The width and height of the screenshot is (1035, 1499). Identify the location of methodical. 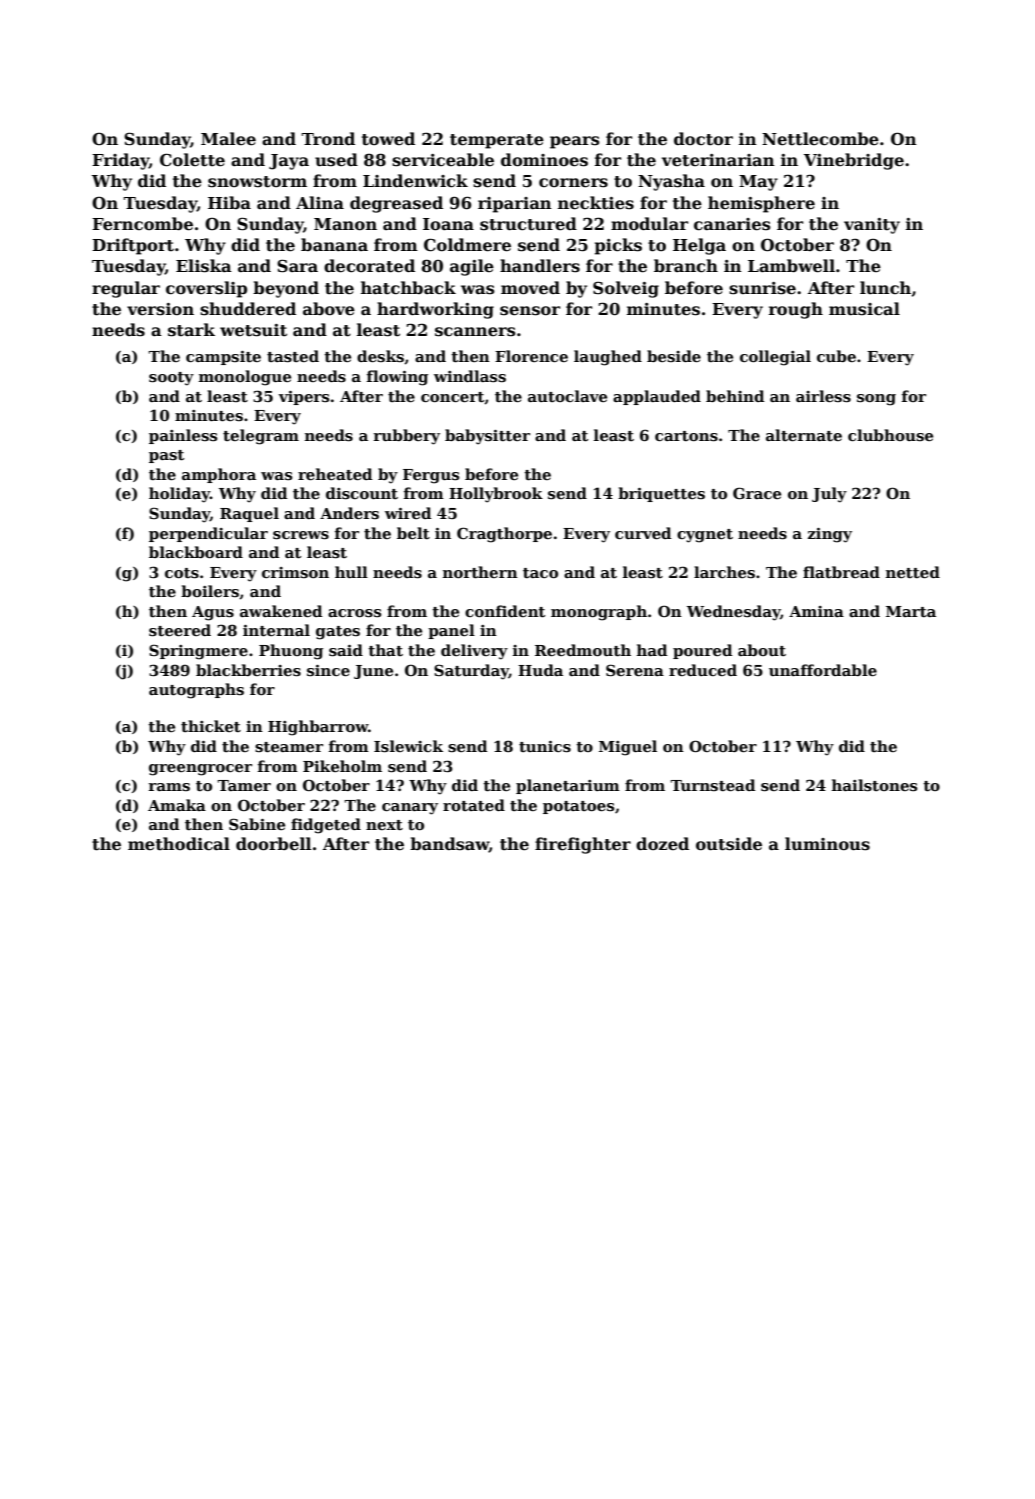
(179, 844).
